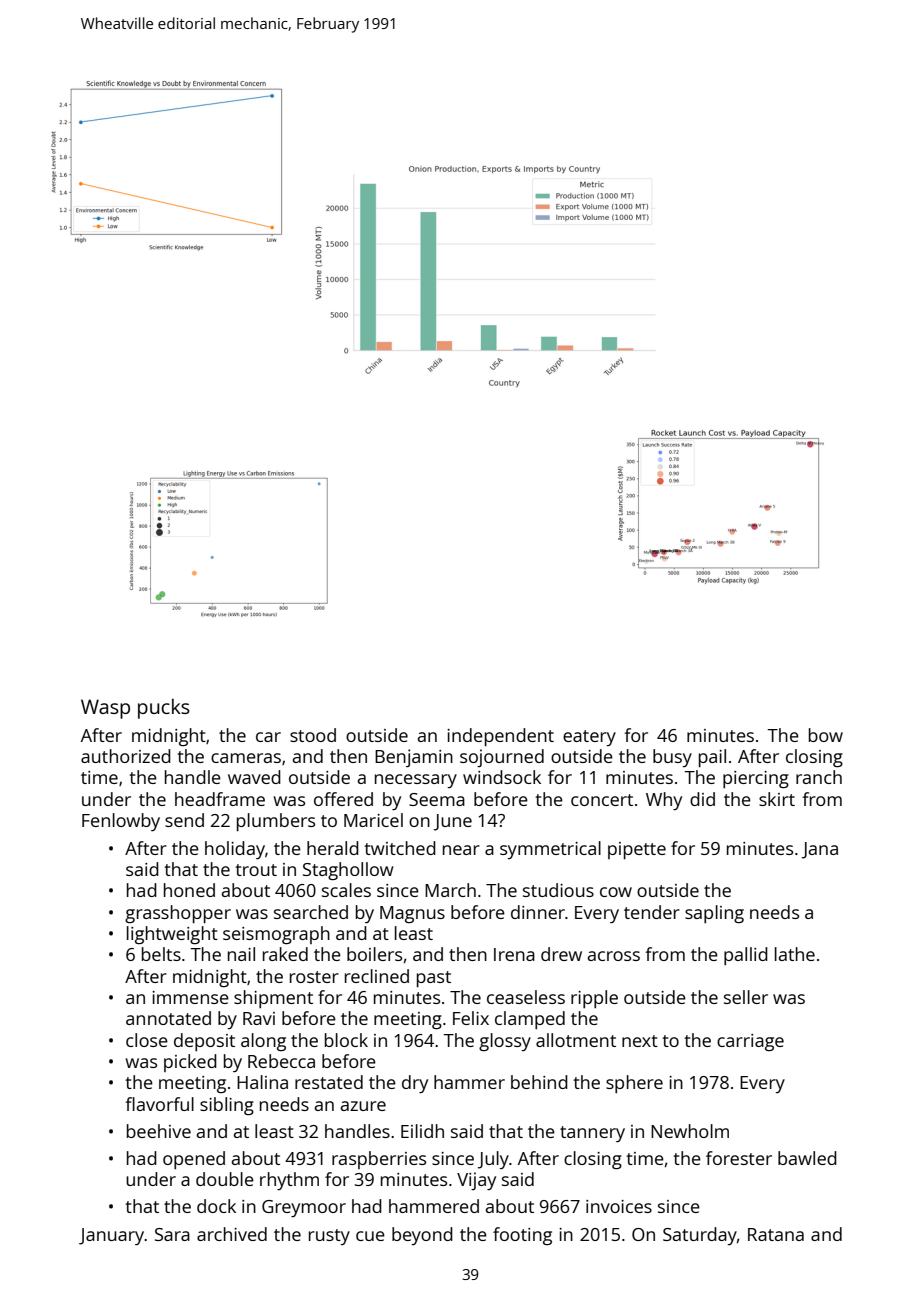 This page has width=924, height=1314. I want to click on bow, so click(826, 735).
